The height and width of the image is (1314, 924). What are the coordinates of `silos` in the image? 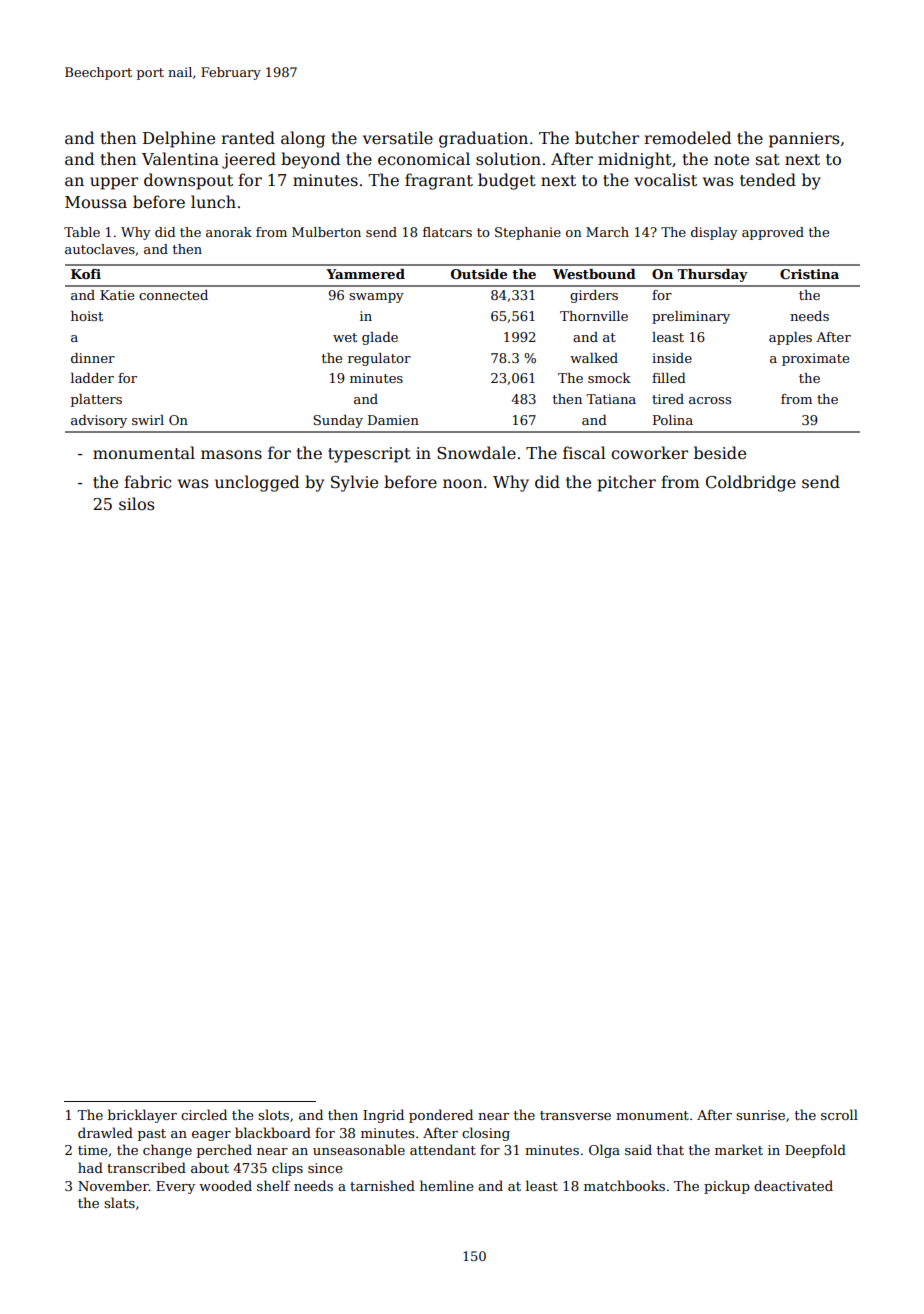 It's located at (136, 504).
